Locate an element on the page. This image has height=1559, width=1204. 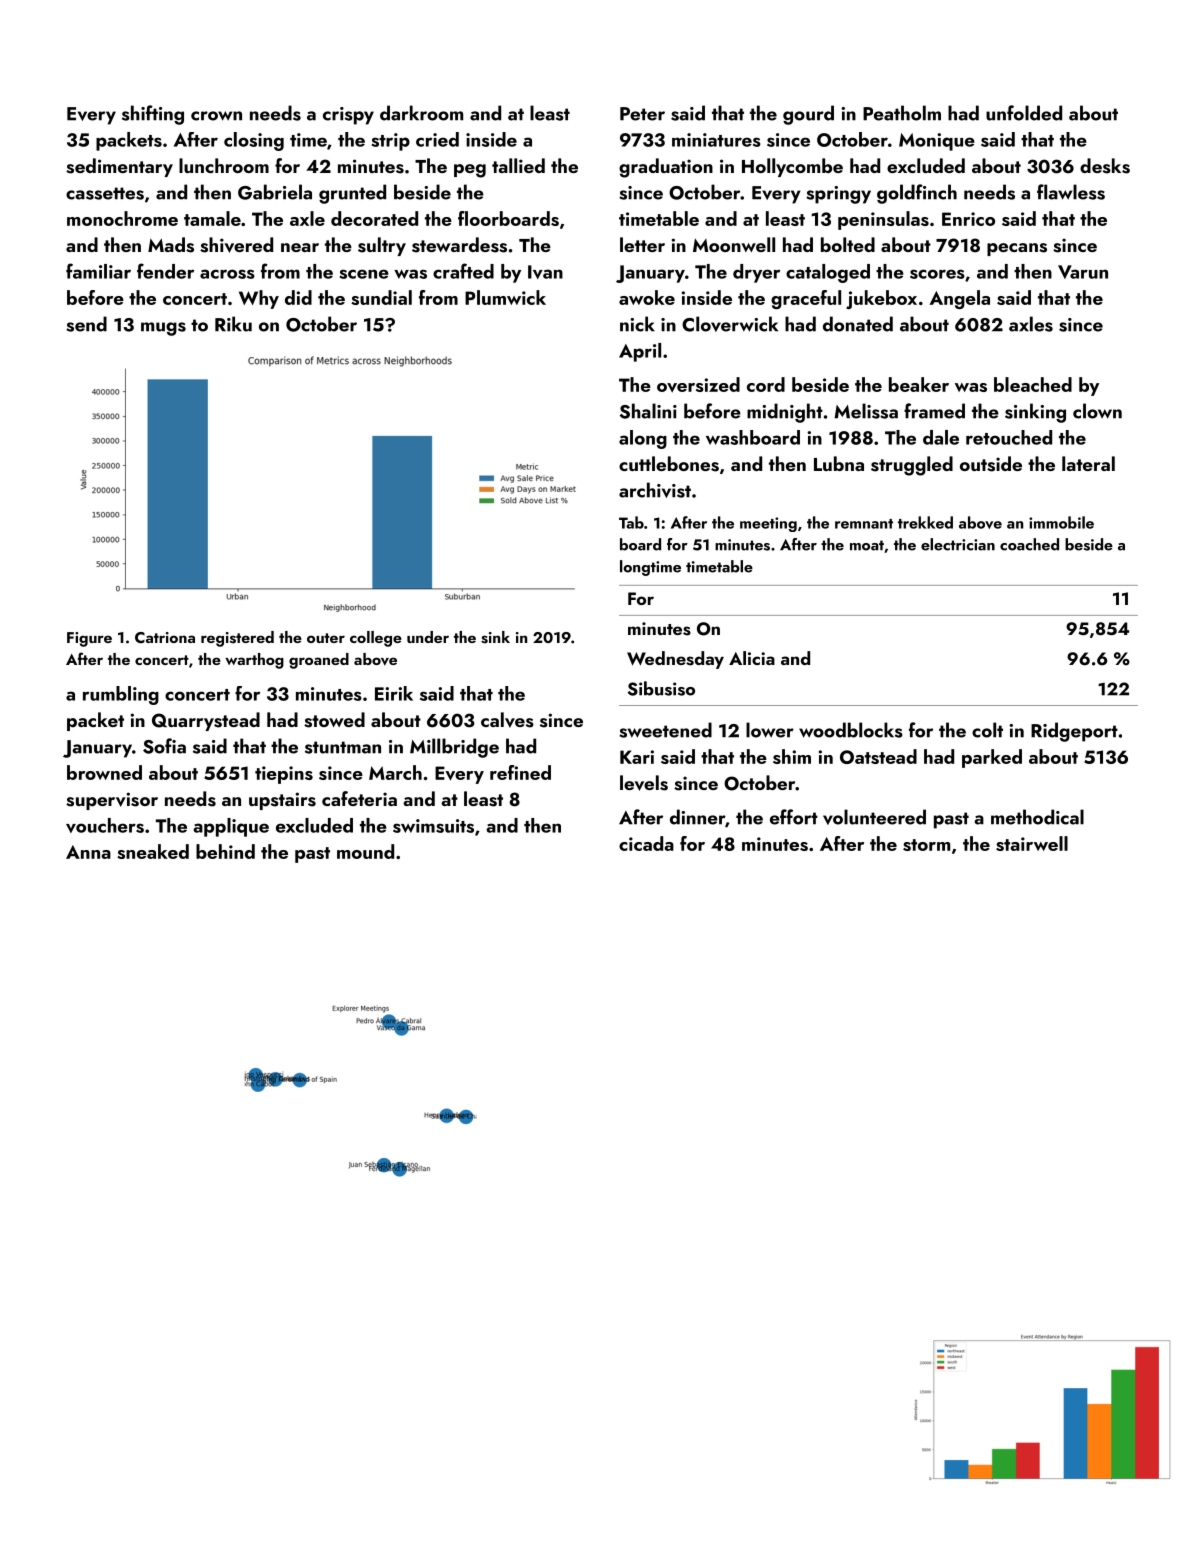
Sibusiso is located at coordinates (661, 688).
